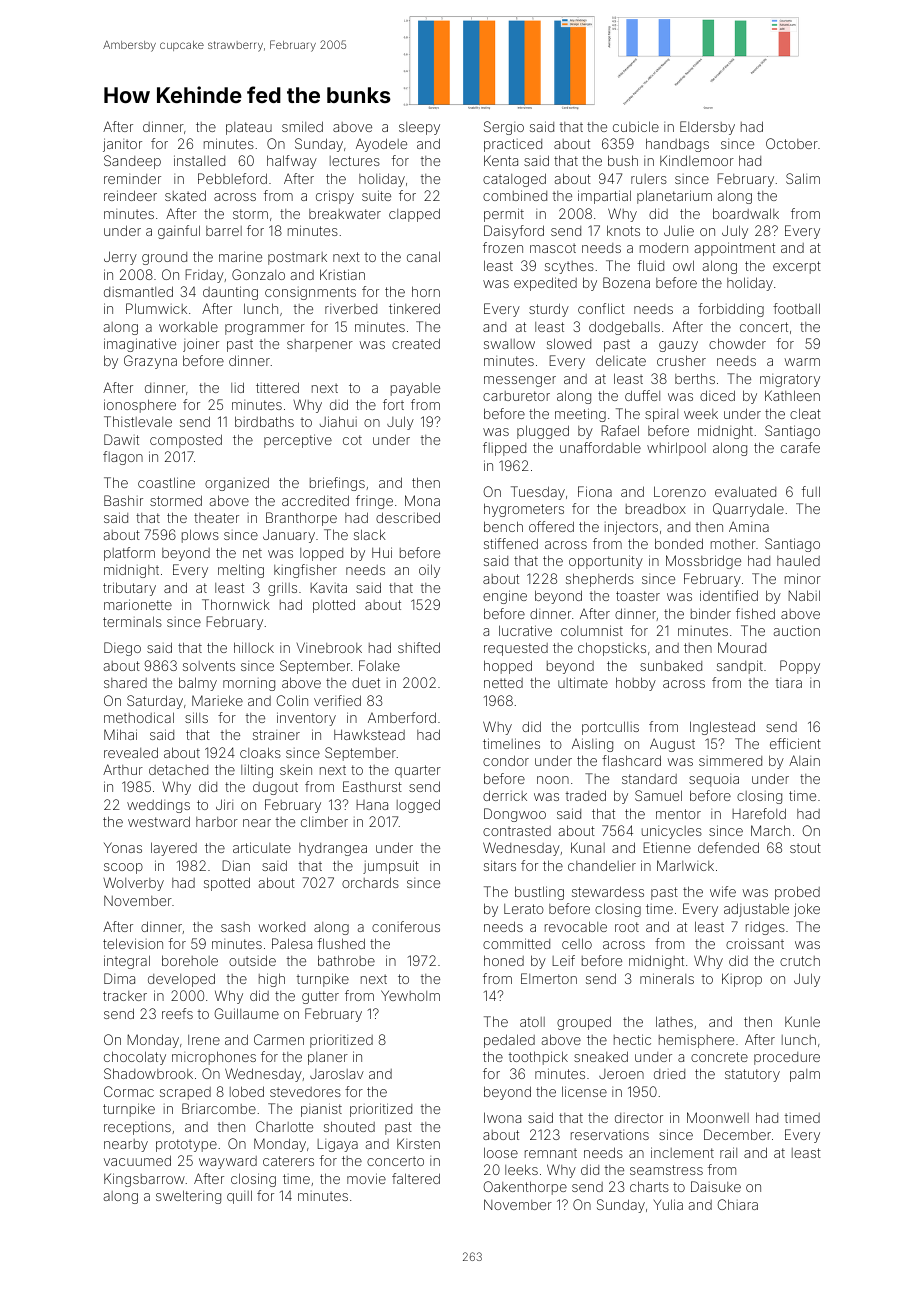 The width and height of the document is (924, 1308). Describe the element at coordinates (514, 180) in the document. I see `cataloged` at that location.
